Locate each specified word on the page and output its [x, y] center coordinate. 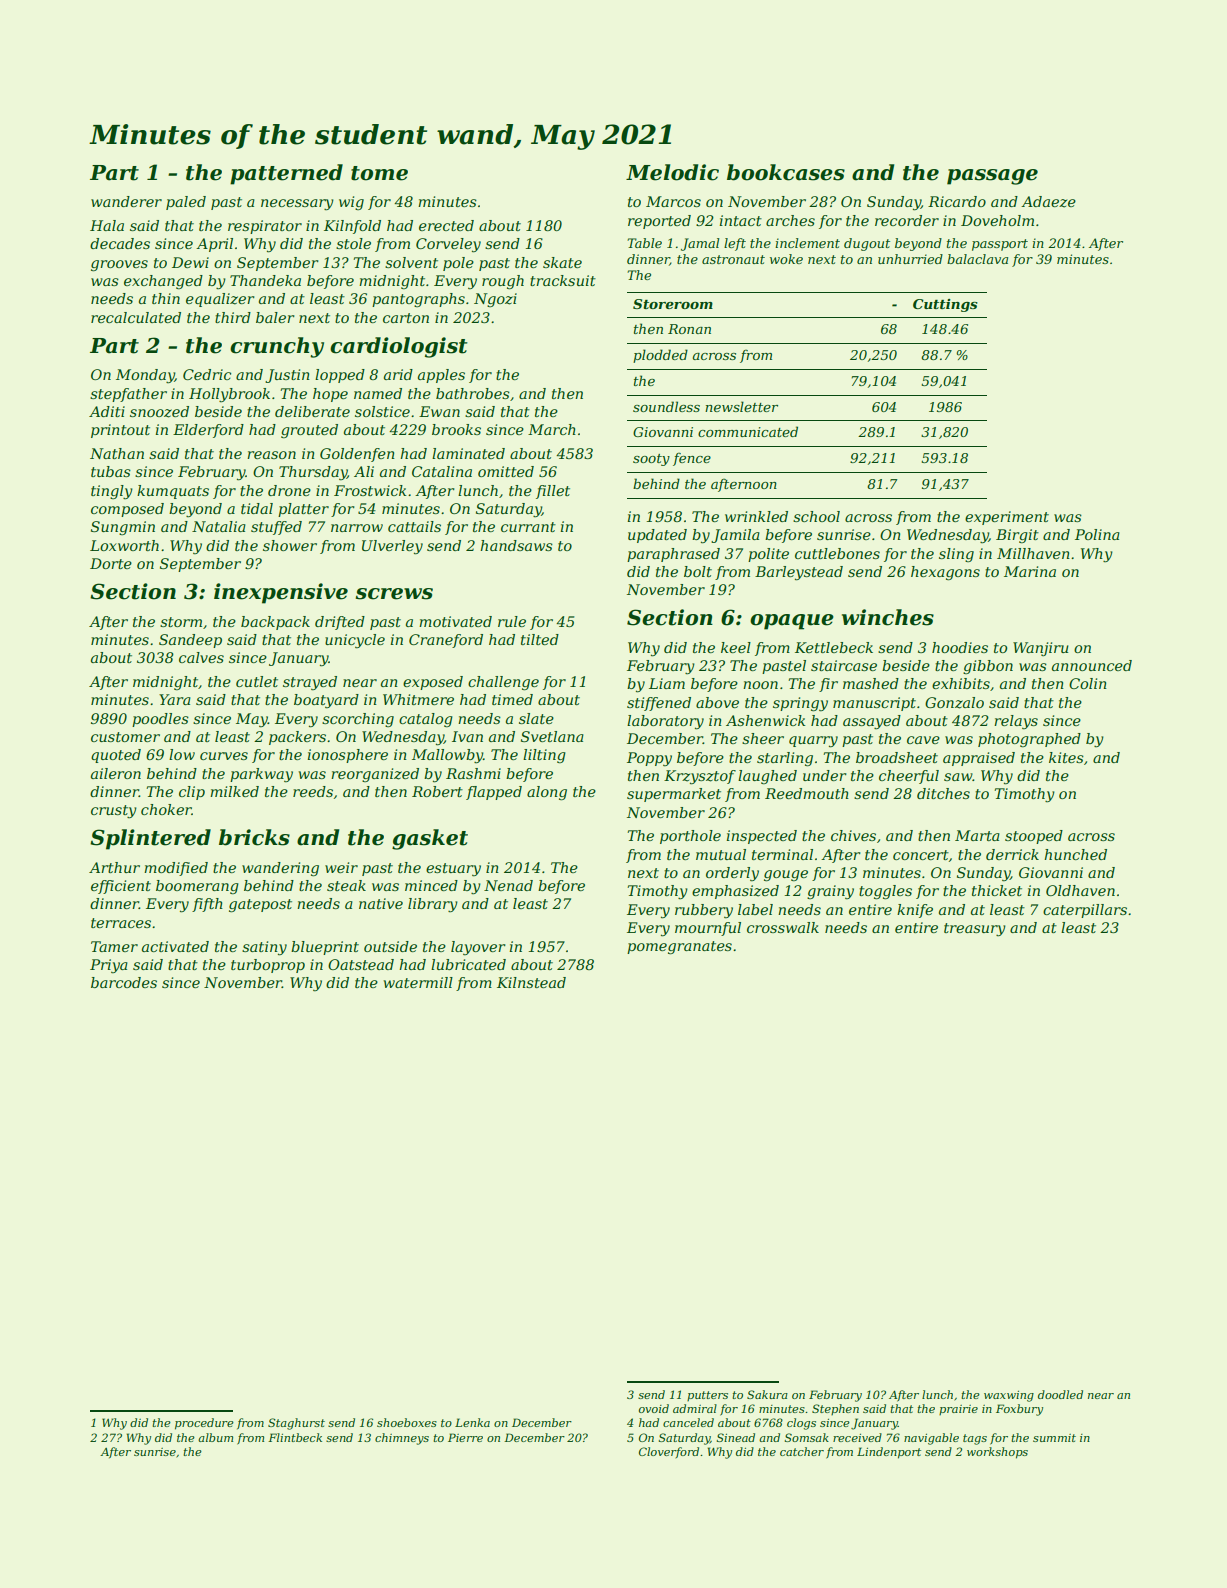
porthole [690, 837]
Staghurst [296, 1424]
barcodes [124, 982]
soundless [666, 406]
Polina [1097, 534]
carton [406, 318]
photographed [1029, 740]
